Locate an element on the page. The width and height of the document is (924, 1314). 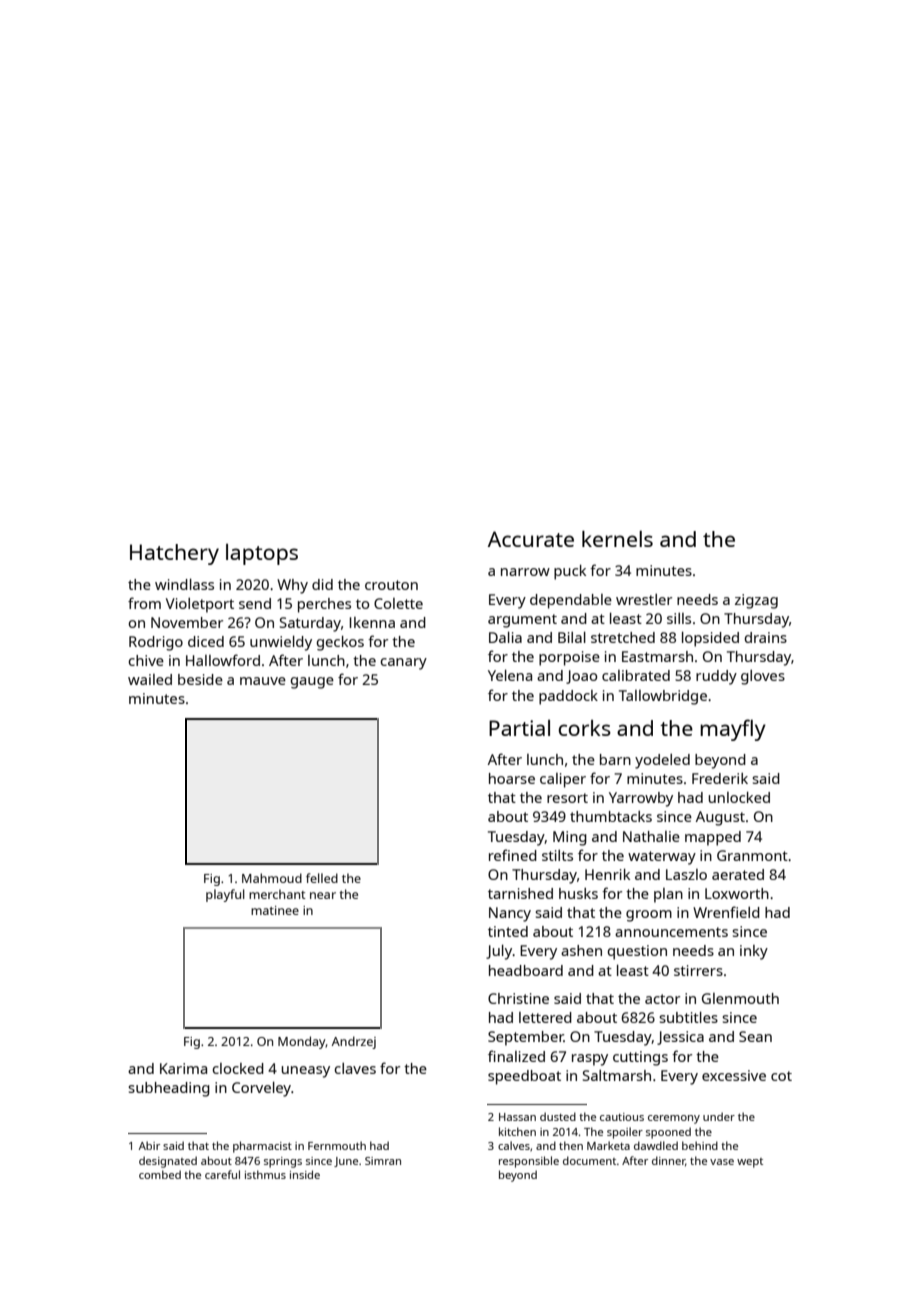
felled is located at coordinates (322, 878).
